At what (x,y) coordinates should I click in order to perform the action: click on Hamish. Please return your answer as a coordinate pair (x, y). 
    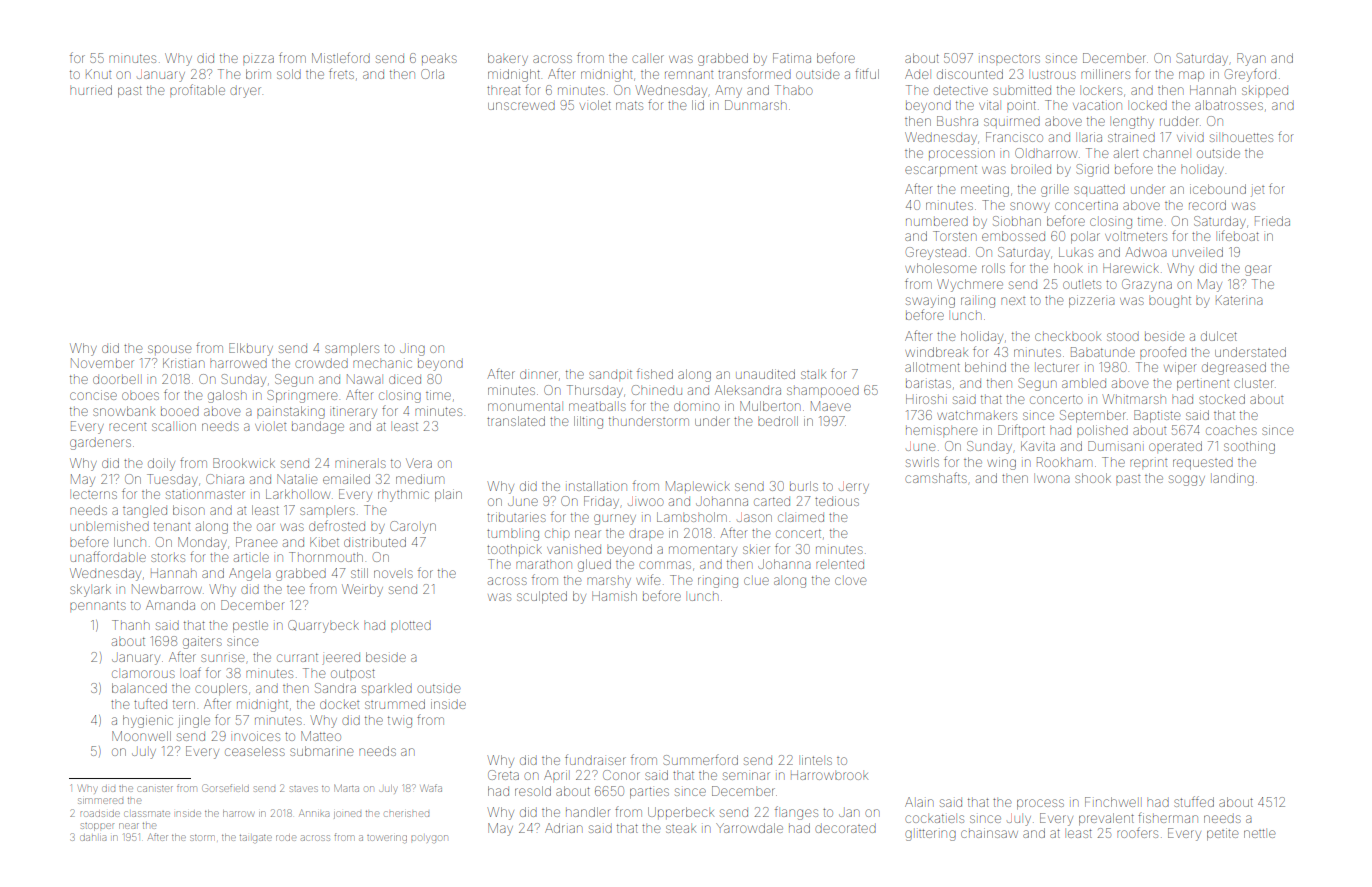
    Looking at the image, I should click on (614, 596).
